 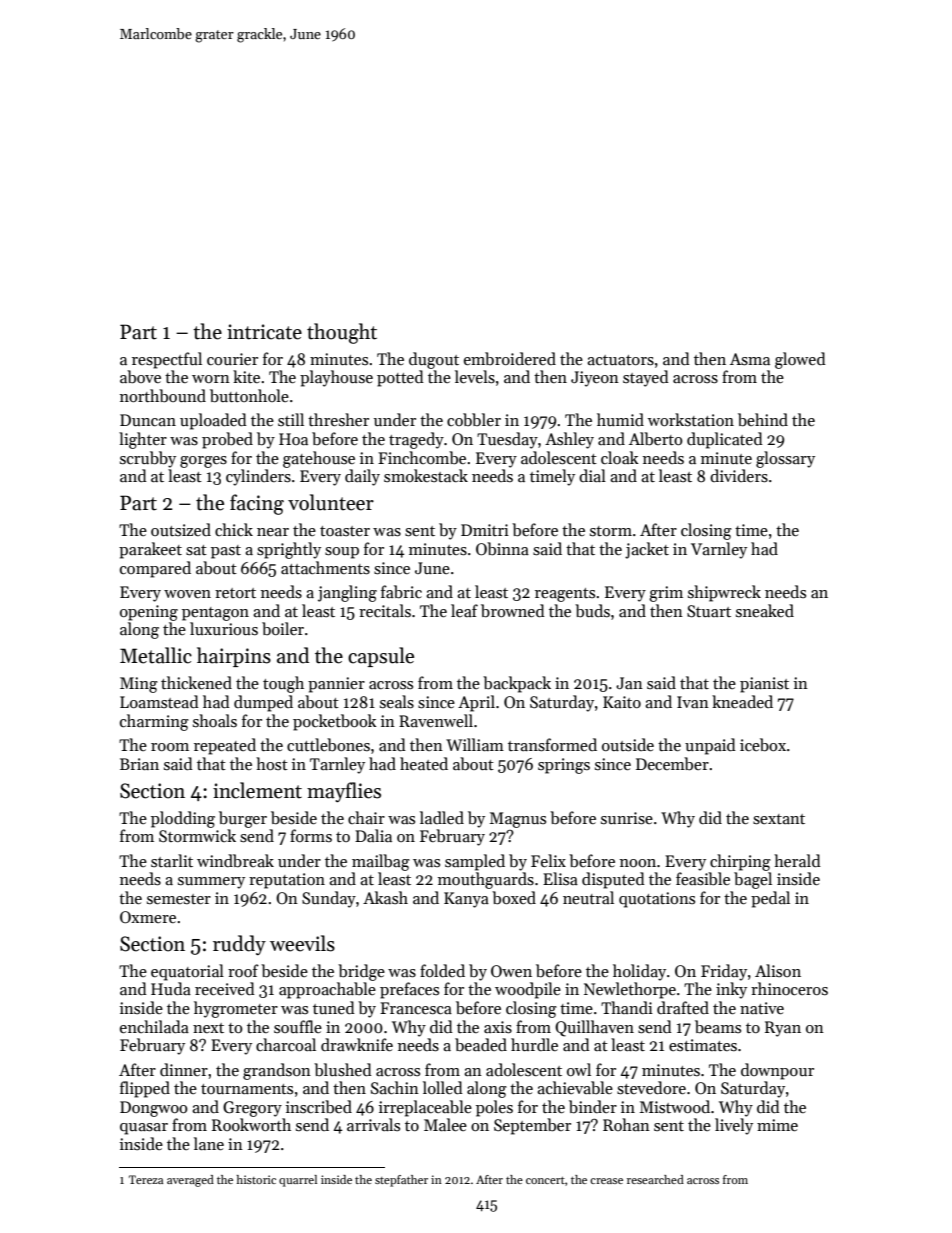 I want to click on Quillhaven, so click(x=594, y=1028).
